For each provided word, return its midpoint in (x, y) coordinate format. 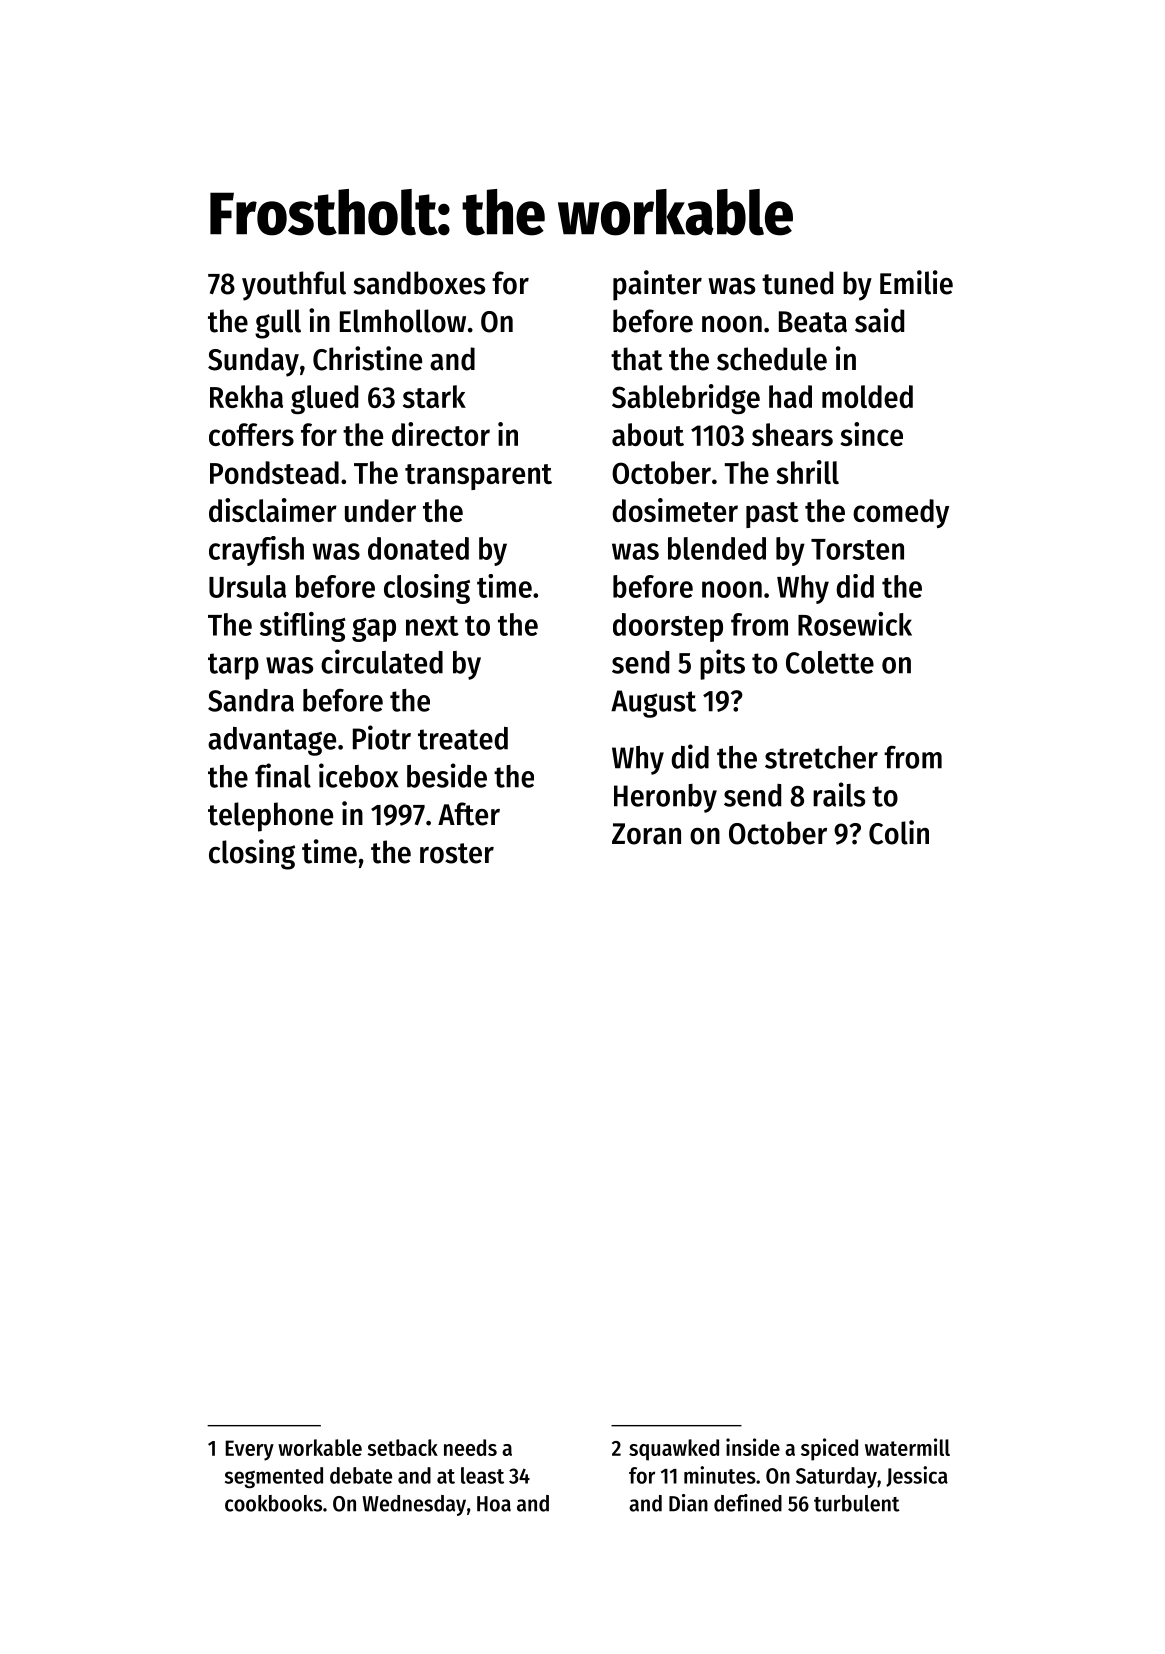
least (482, 1475)
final (283, 775)
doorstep (668, 627)
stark (434, 396)
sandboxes (419, 283)
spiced (829, 1449)
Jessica (917, 1476)
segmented (274, 1477)
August (653, 704)
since (871, 434)
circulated (382, 661)
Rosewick (855, 624)
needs (470, 1447)
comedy (901, 513)
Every (249, 1450)
